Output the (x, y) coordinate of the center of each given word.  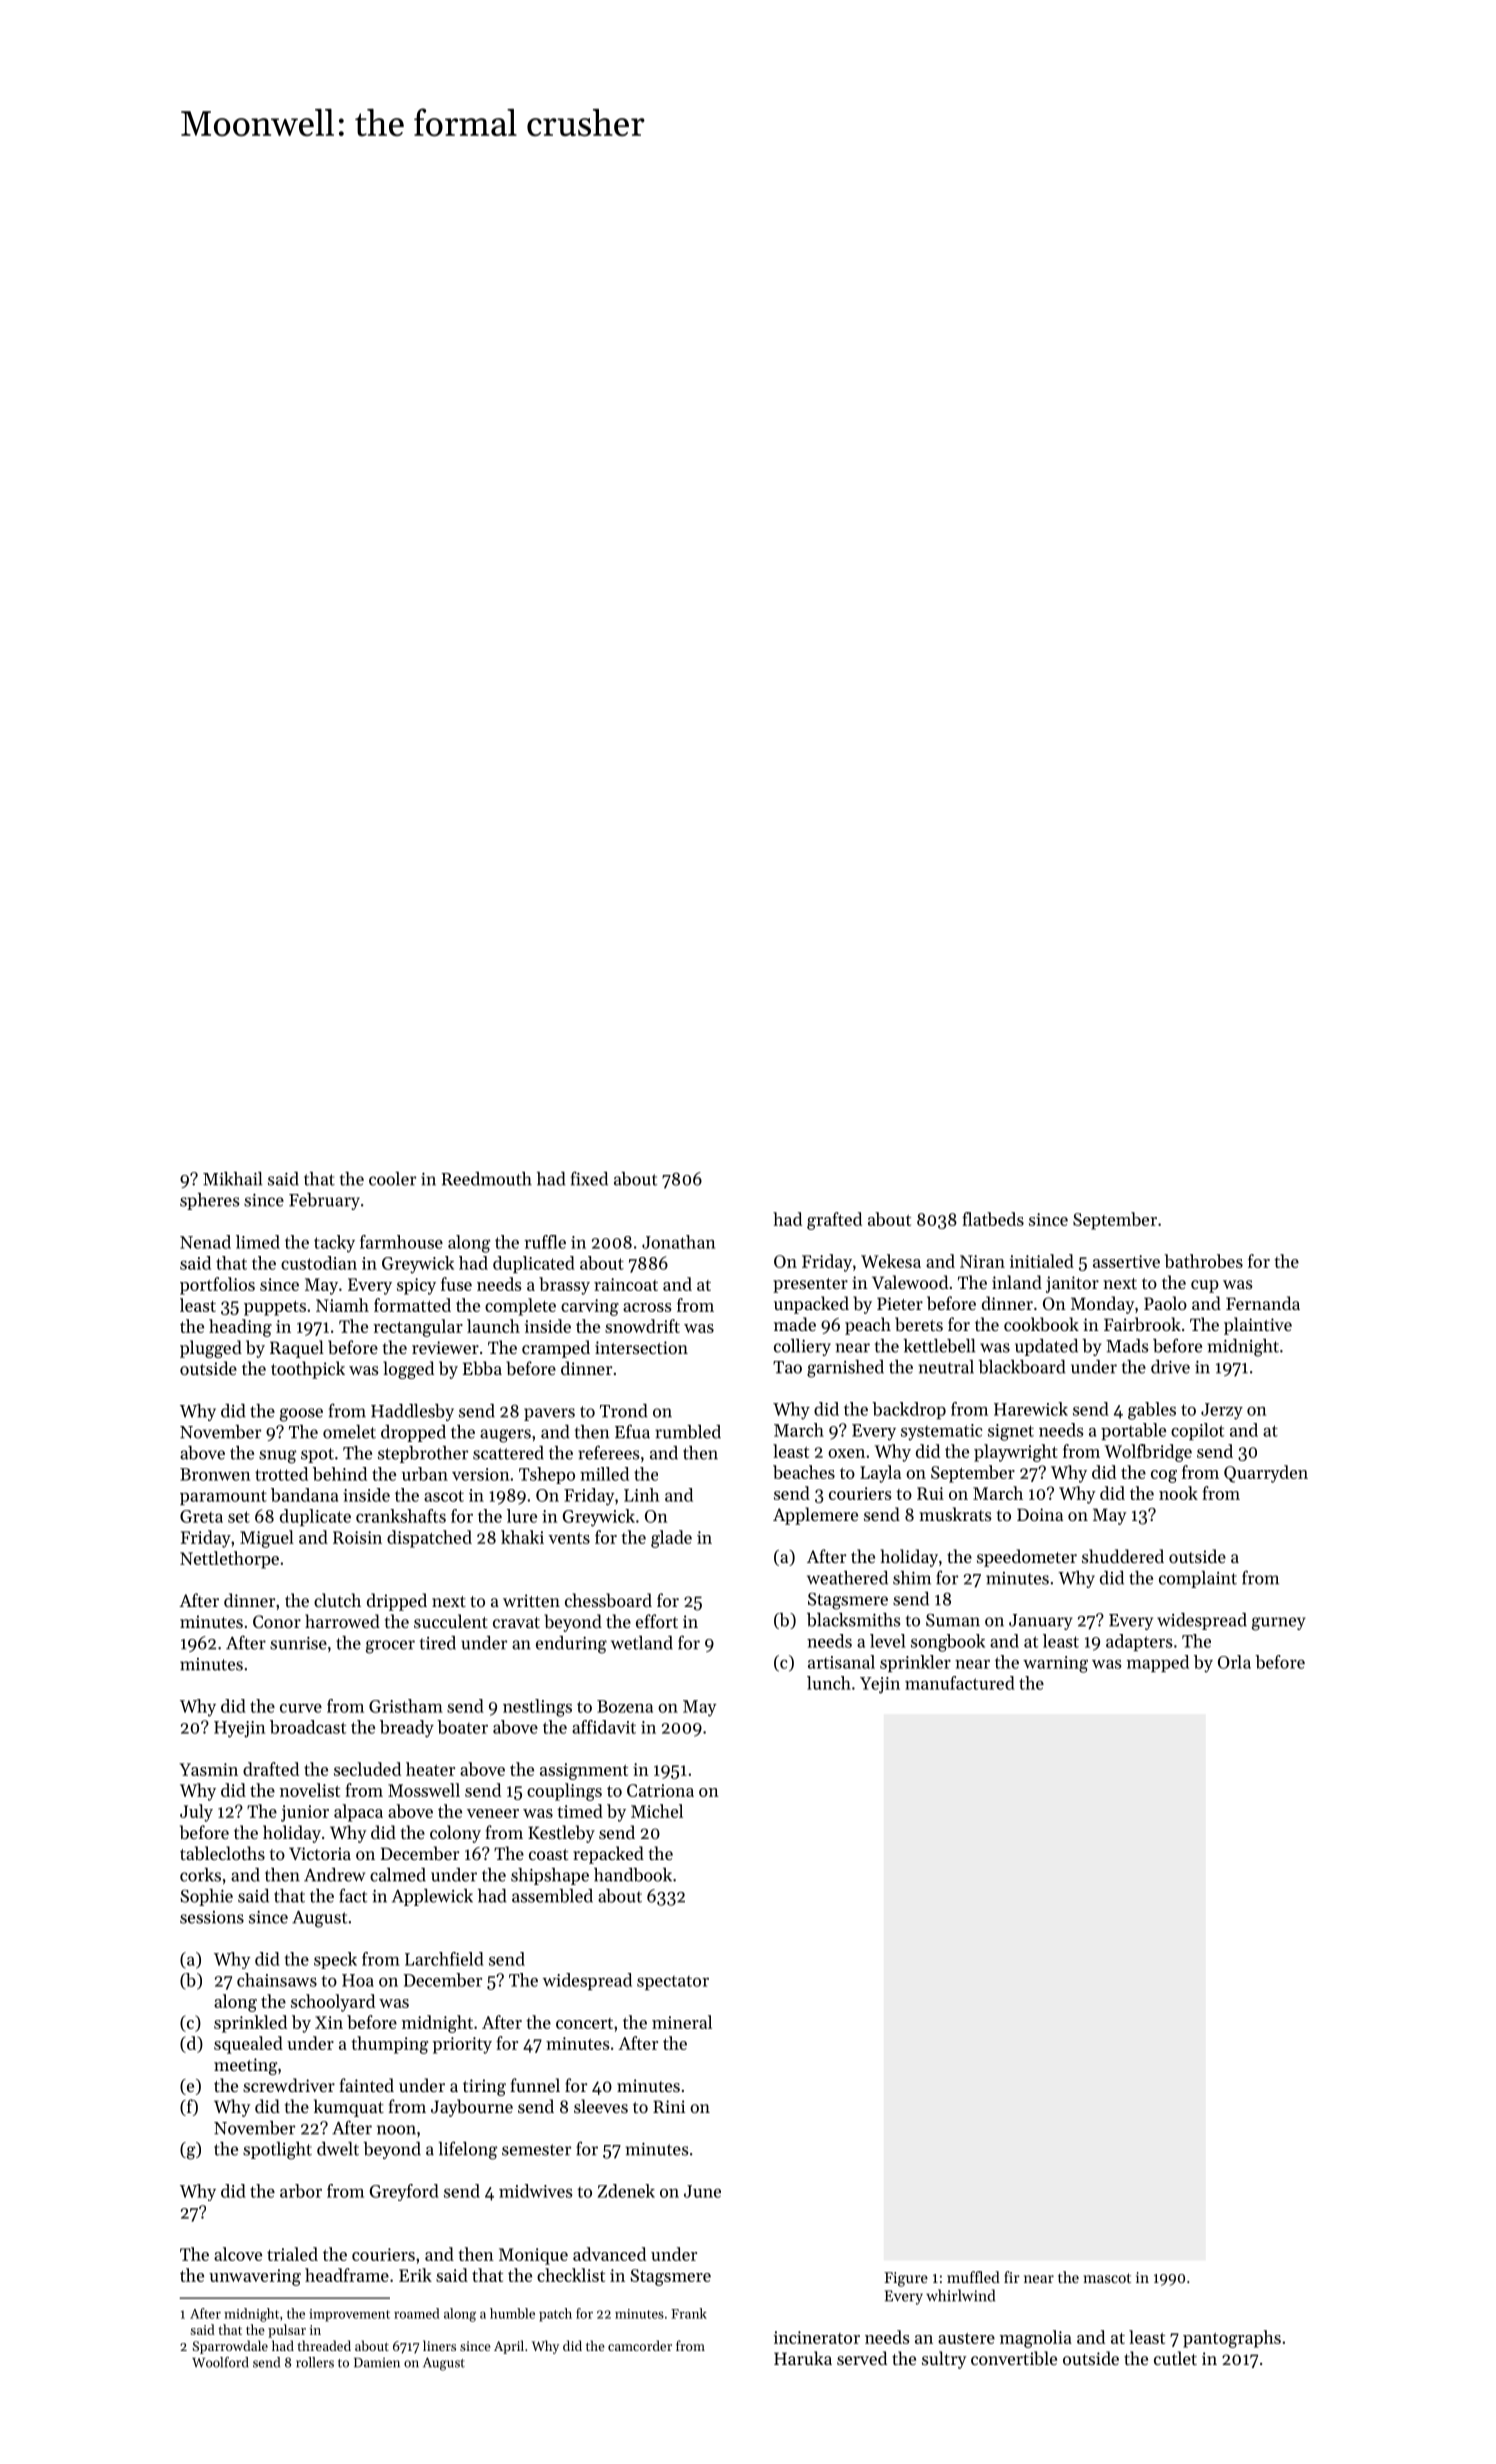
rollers (315, 2362)
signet (1011, 1432)
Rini (669, 2106)
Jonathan (678, 1242)
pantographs (1232, 2339)
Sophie (206, 1897)
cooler (393, 1179)
